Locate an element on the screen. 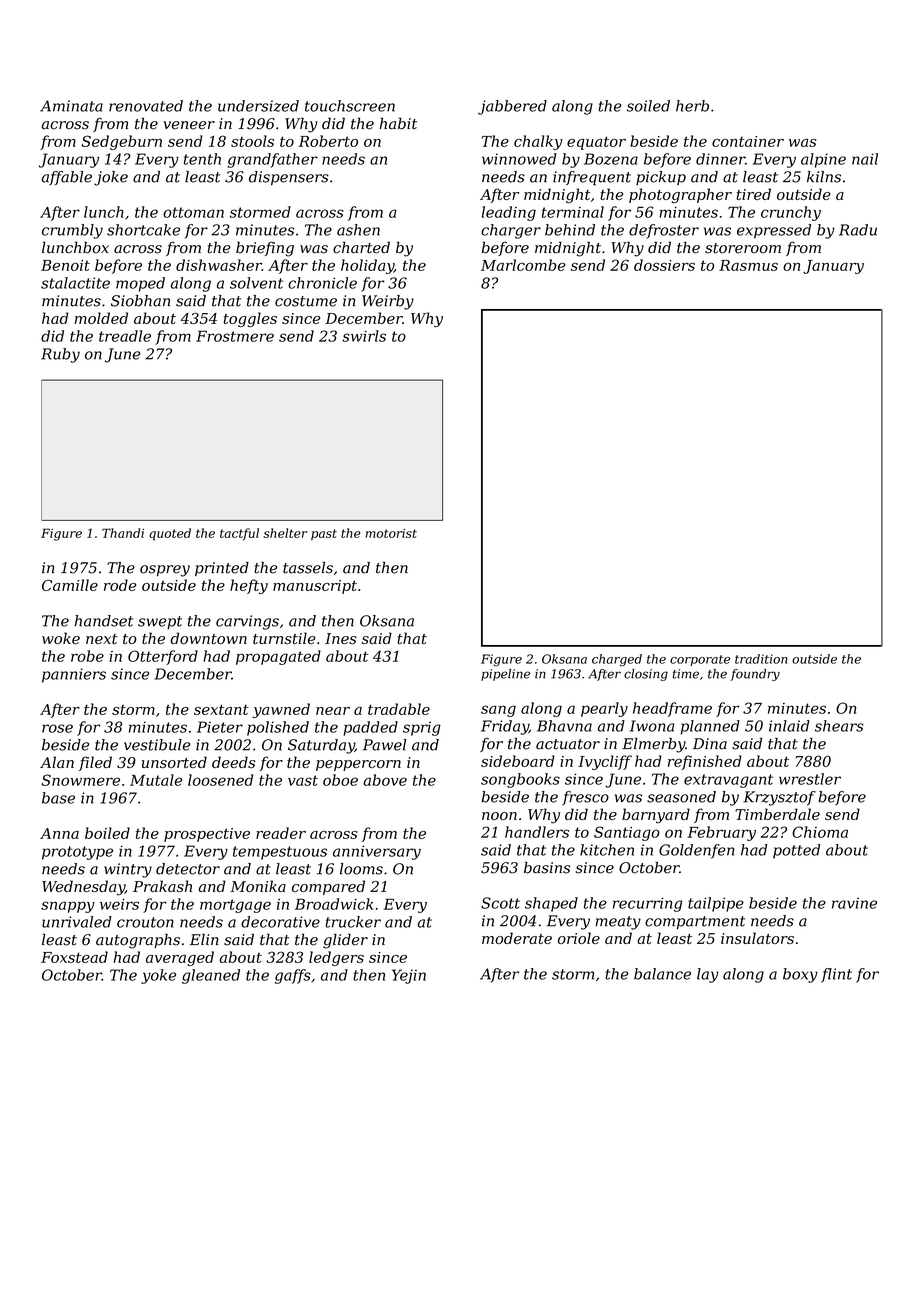 This screenshot has width=924, height=1308. tradition is located at coordinates (761, 659).
